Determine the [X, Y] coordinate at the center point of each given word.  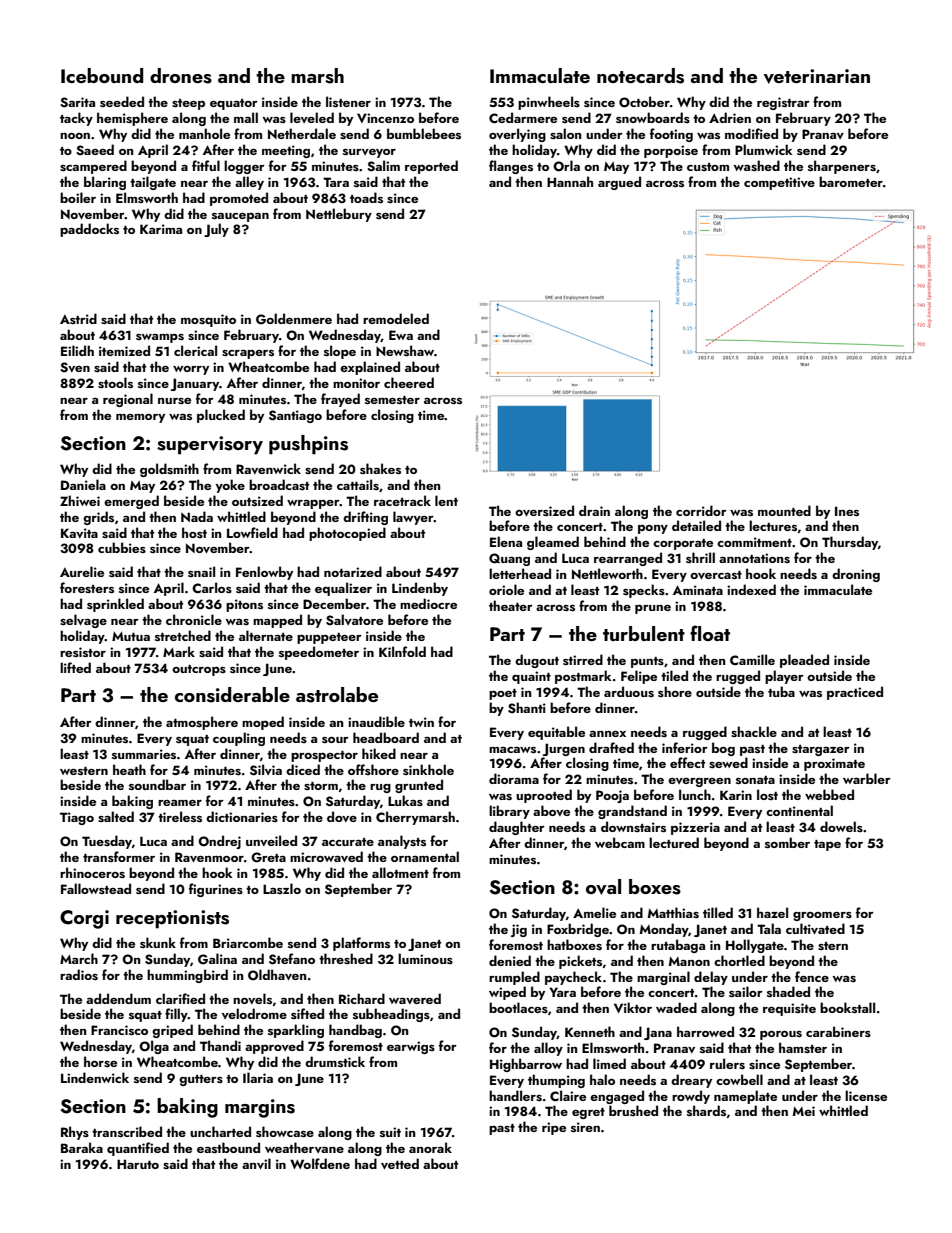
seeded [122, 101]
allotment [400, 872]
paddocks [89, 230]
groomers [822, 916]
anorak [430, 1147]
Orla [566, 166]
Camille [752, 659]
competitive [779, 183]
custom [708, 167]
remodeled [396, 318]
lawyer [413, 518]
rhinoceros [92, 872]
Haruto [138, 1164]
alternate [266, 635]
